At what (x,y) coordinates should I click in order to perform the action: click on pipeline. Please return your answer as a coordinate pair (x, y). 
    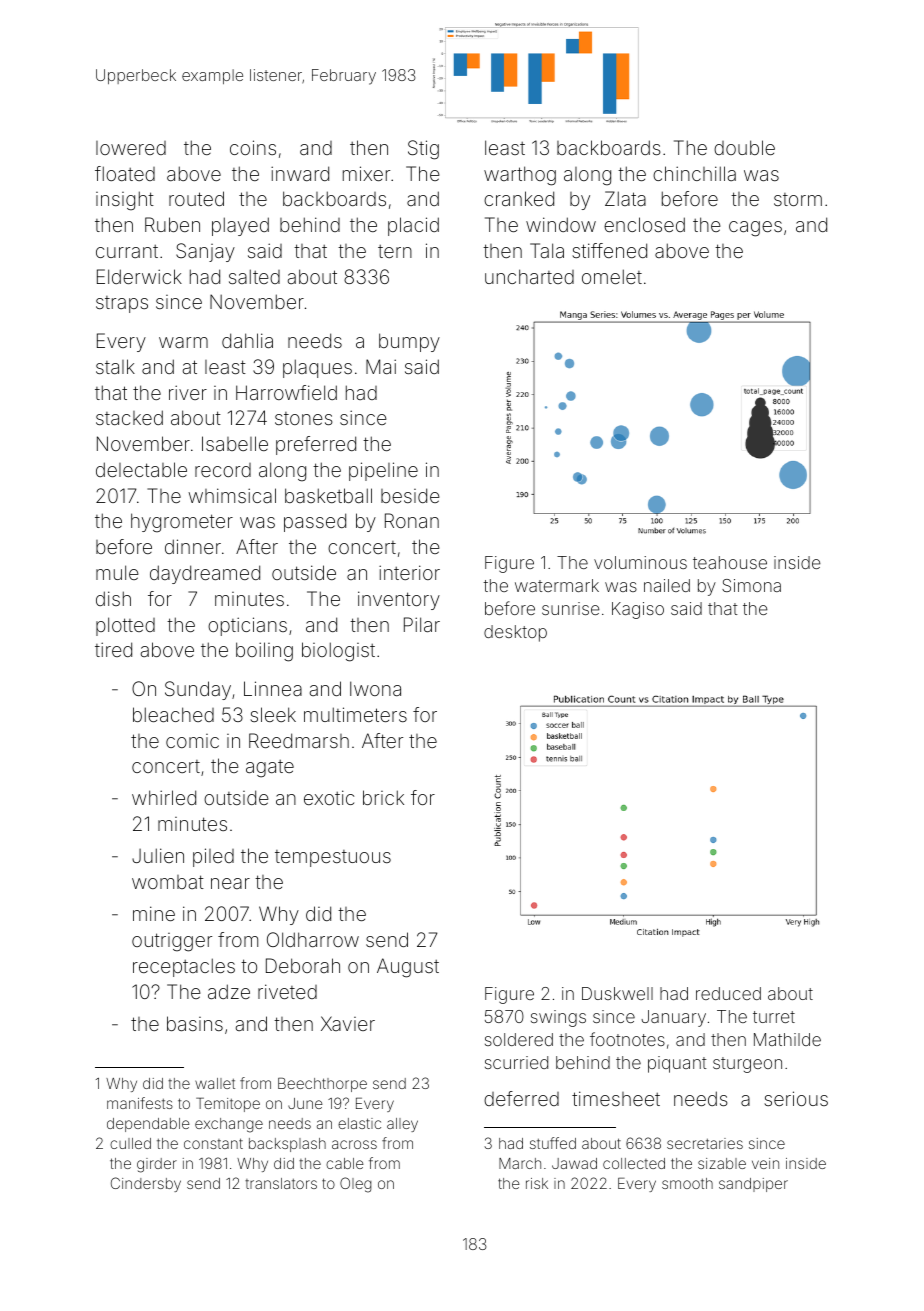
    Looking at the image, I should click on (383, 471).
